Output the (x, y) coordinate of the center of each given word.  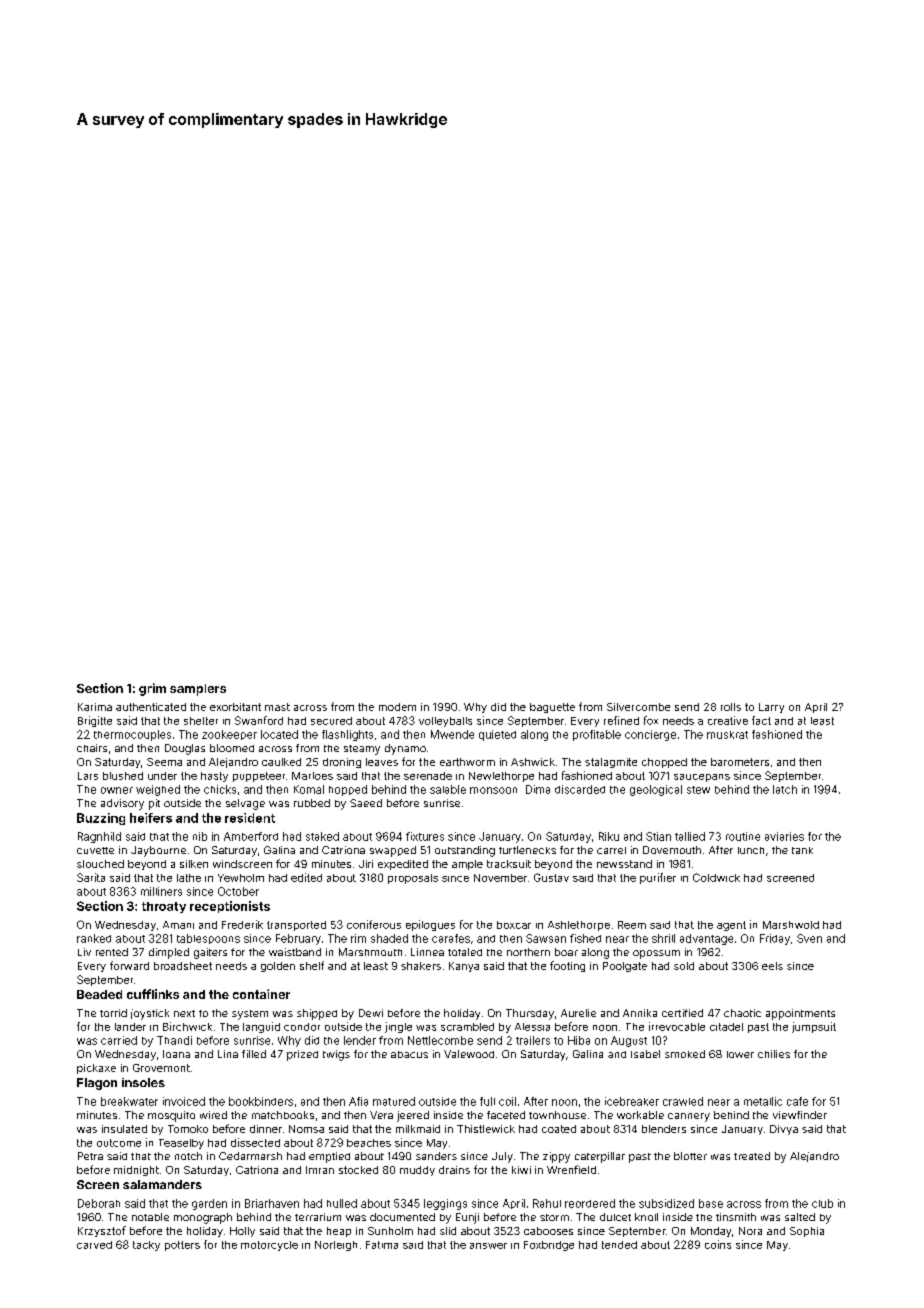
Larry (771, 708)
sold (684, 966)
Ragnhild (99, 837)
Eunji (467, 1218)
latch (785, 789)
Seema (164, 762)
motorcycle (269, 1246)
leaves (382, 762)
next (184, 1013)
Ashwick (533, 762)
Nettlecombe (440, 1040)
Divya (784, 1130)
